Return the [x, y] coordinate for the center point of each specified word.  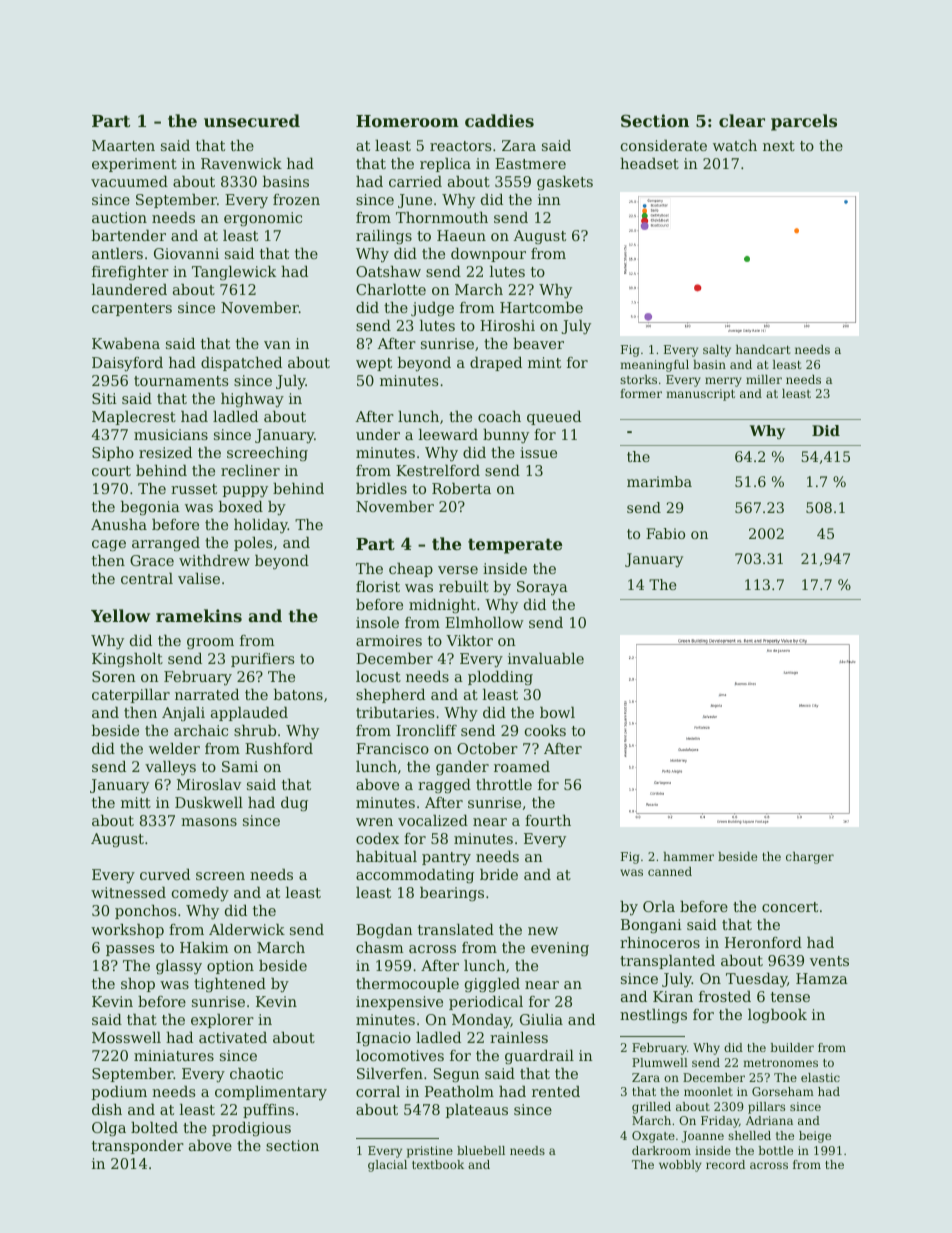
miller [764, 379]
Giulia [541, 1019]
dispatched [241, 364]
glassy [179, 967]
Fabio [665, 533]
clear [742, 120]
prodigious [251, 1129]
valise [199, 578]
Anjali [183, 714]
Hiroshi [507, 325]
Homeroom [407, 121]
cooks [545, 730]
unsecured [252, 120]
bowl [557, 712]
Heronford [763, 942]
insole [377, 622]
